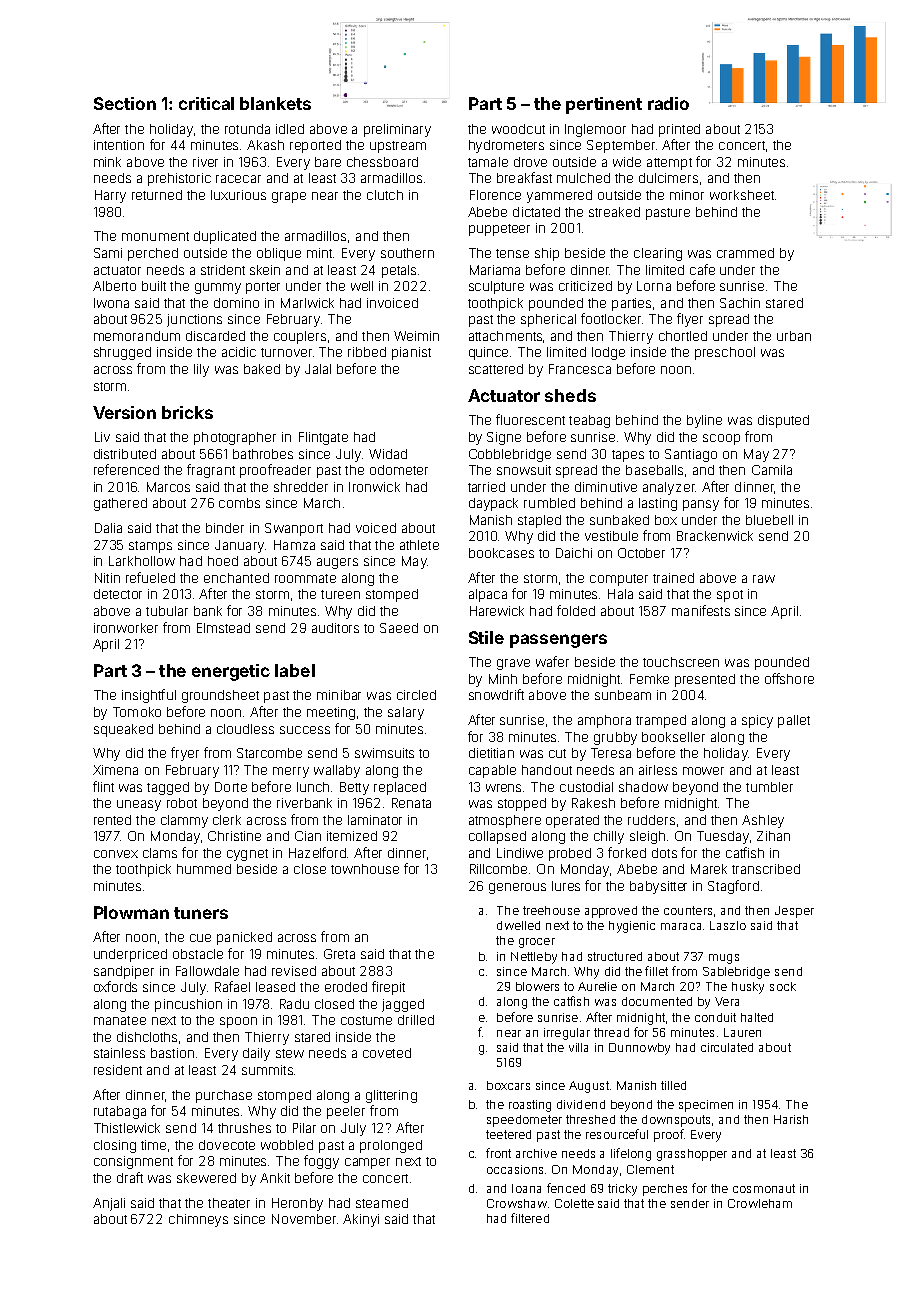 The width and height of the screenshot is (908, 1316). I want to click on radio, so click(668, 103).
